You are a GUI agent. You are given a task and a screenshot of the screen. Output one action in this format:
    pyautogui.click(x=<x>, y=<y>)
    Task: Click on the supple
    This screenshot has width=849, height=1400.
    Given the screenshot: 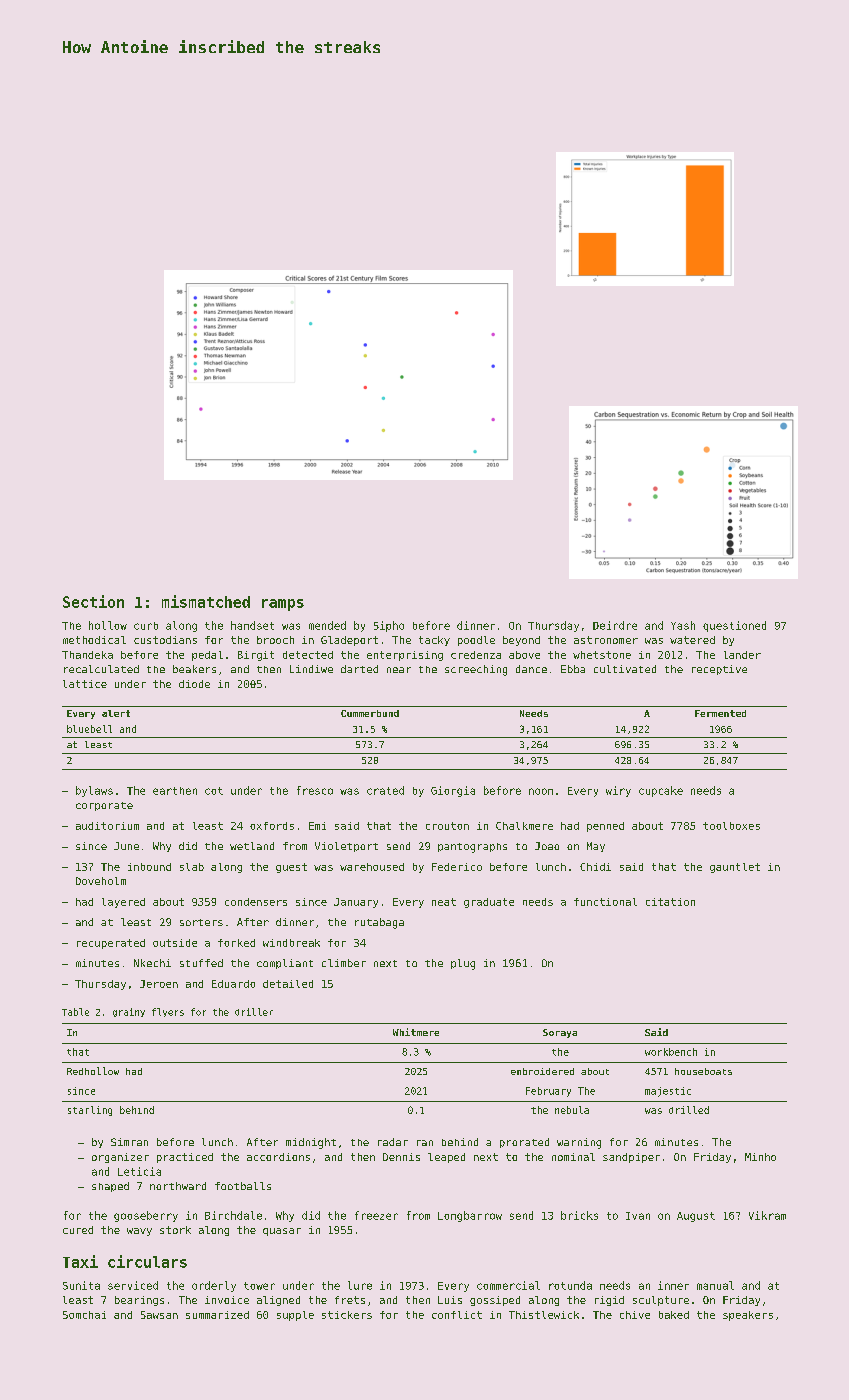 What is the action you would take?
    pyautogui.click(x=295, y=1316)
